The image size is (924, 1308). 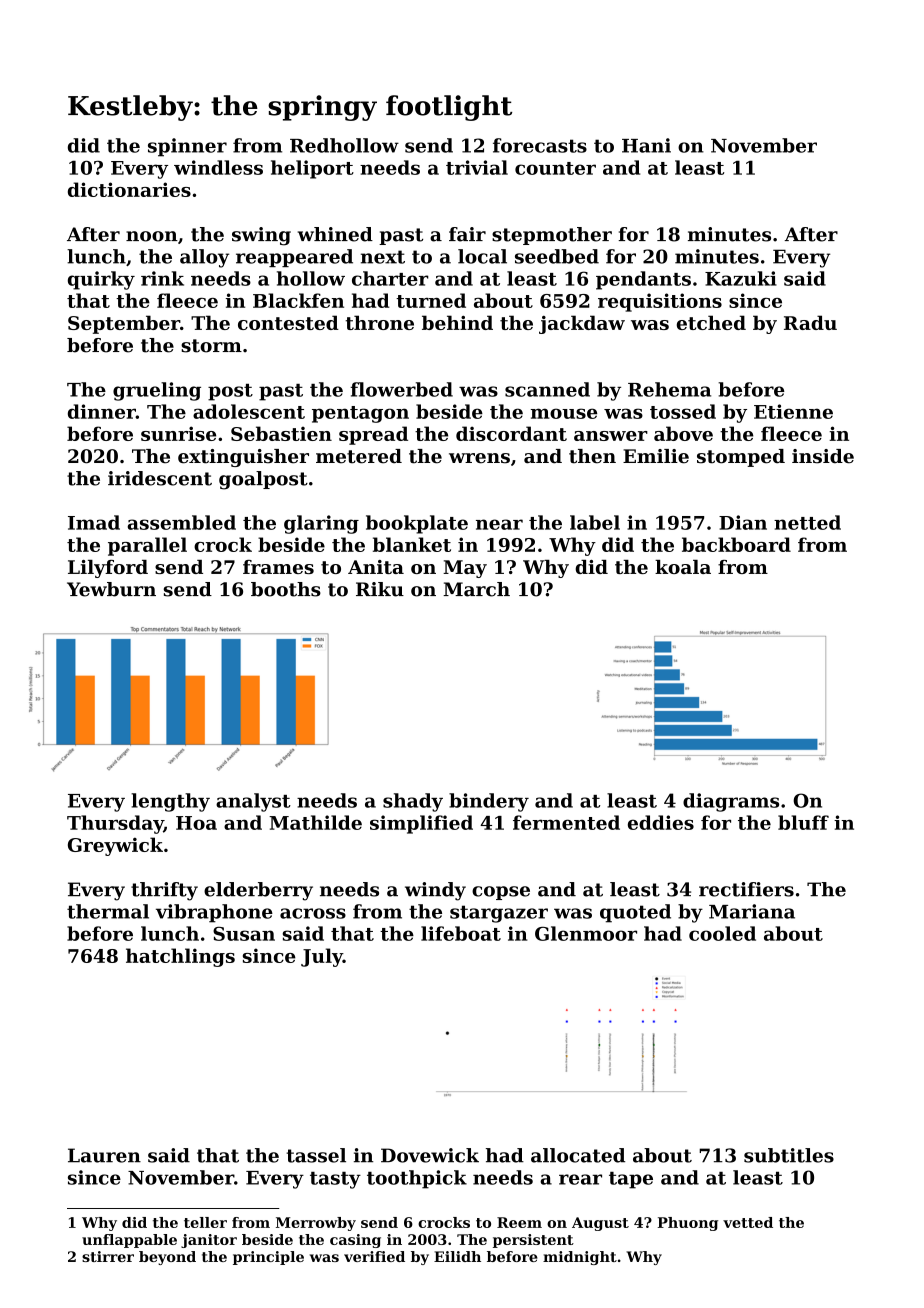 I want to click on Kazuki, so click(x=741, y=278).
